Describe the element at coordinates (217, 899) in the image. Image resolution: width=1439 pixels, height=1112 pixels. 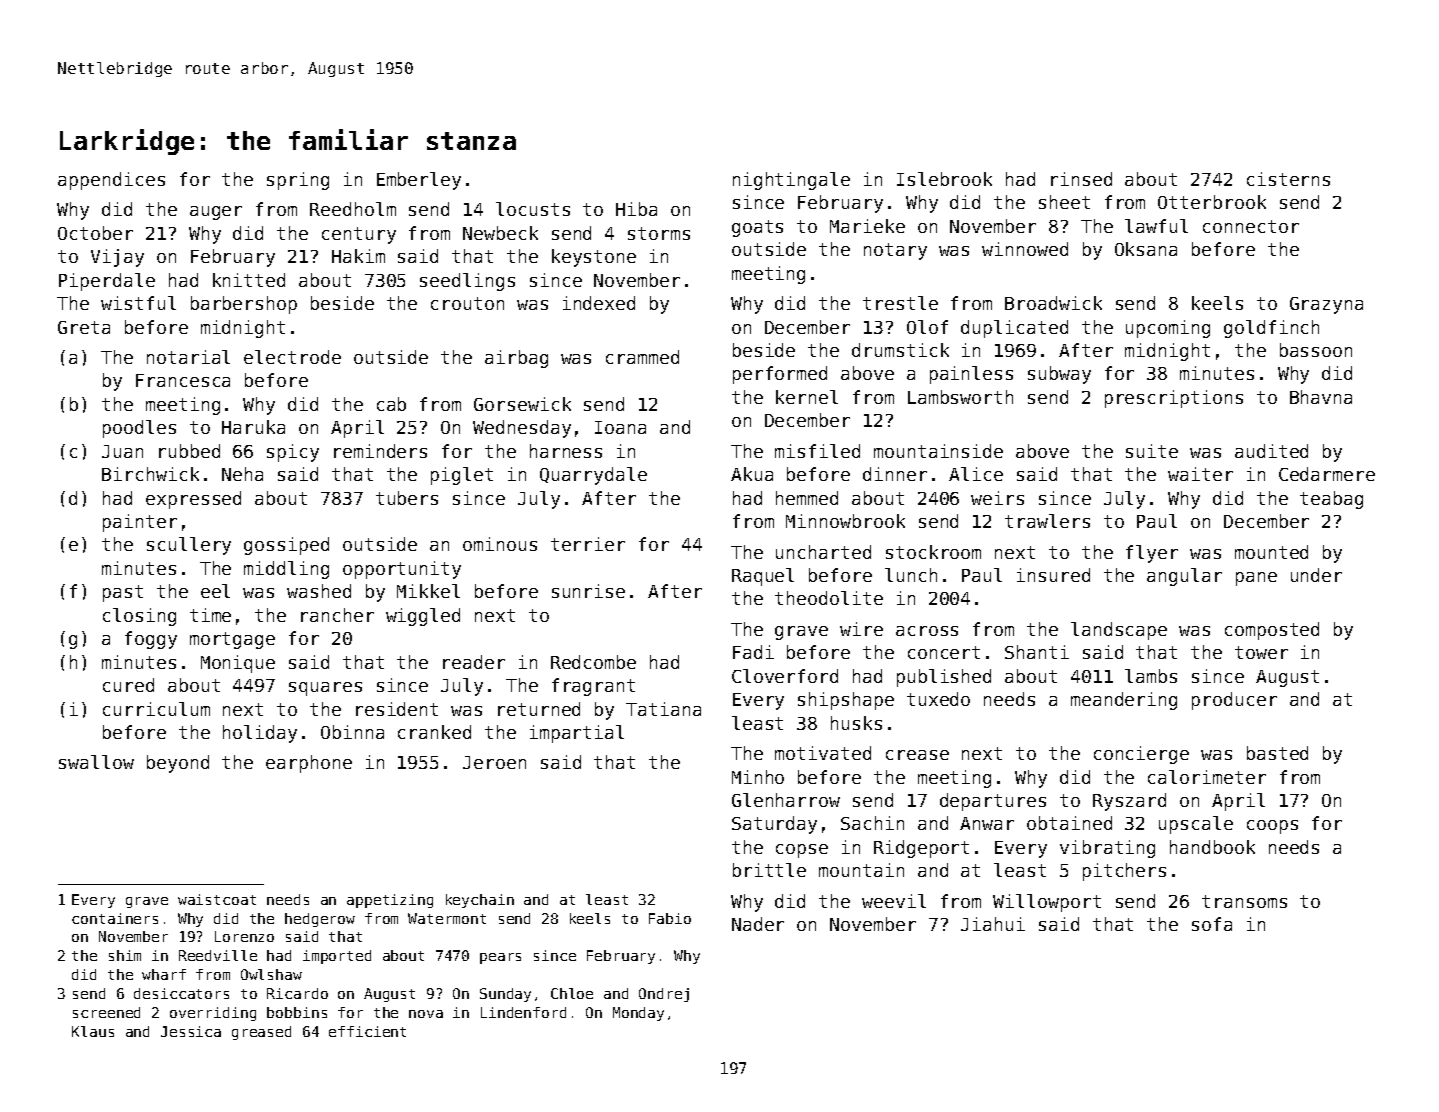
I see `waistcoat` at that location.
